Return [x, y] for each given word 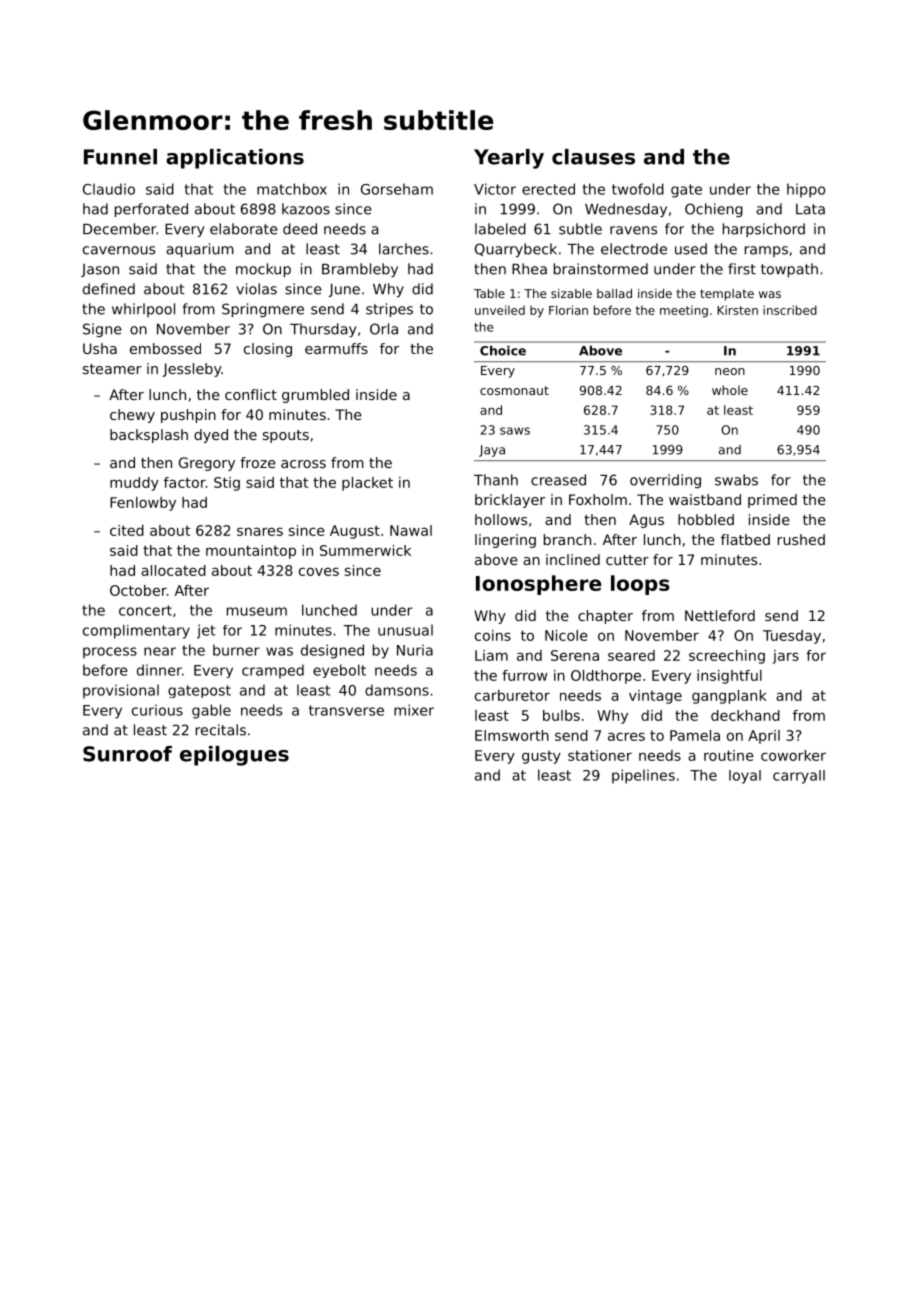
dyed [211, 436]
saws [515, 431]
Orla [384, 329]
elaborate [243, 229]
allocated [173, 570]
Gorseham [397, 189]
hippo [806, 190]
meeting [684, 311]
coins [493, 635]
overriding [665, 481]
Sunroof [127, 754]
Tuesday [792, 637]
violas [256, 289]
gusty [541, 757]
